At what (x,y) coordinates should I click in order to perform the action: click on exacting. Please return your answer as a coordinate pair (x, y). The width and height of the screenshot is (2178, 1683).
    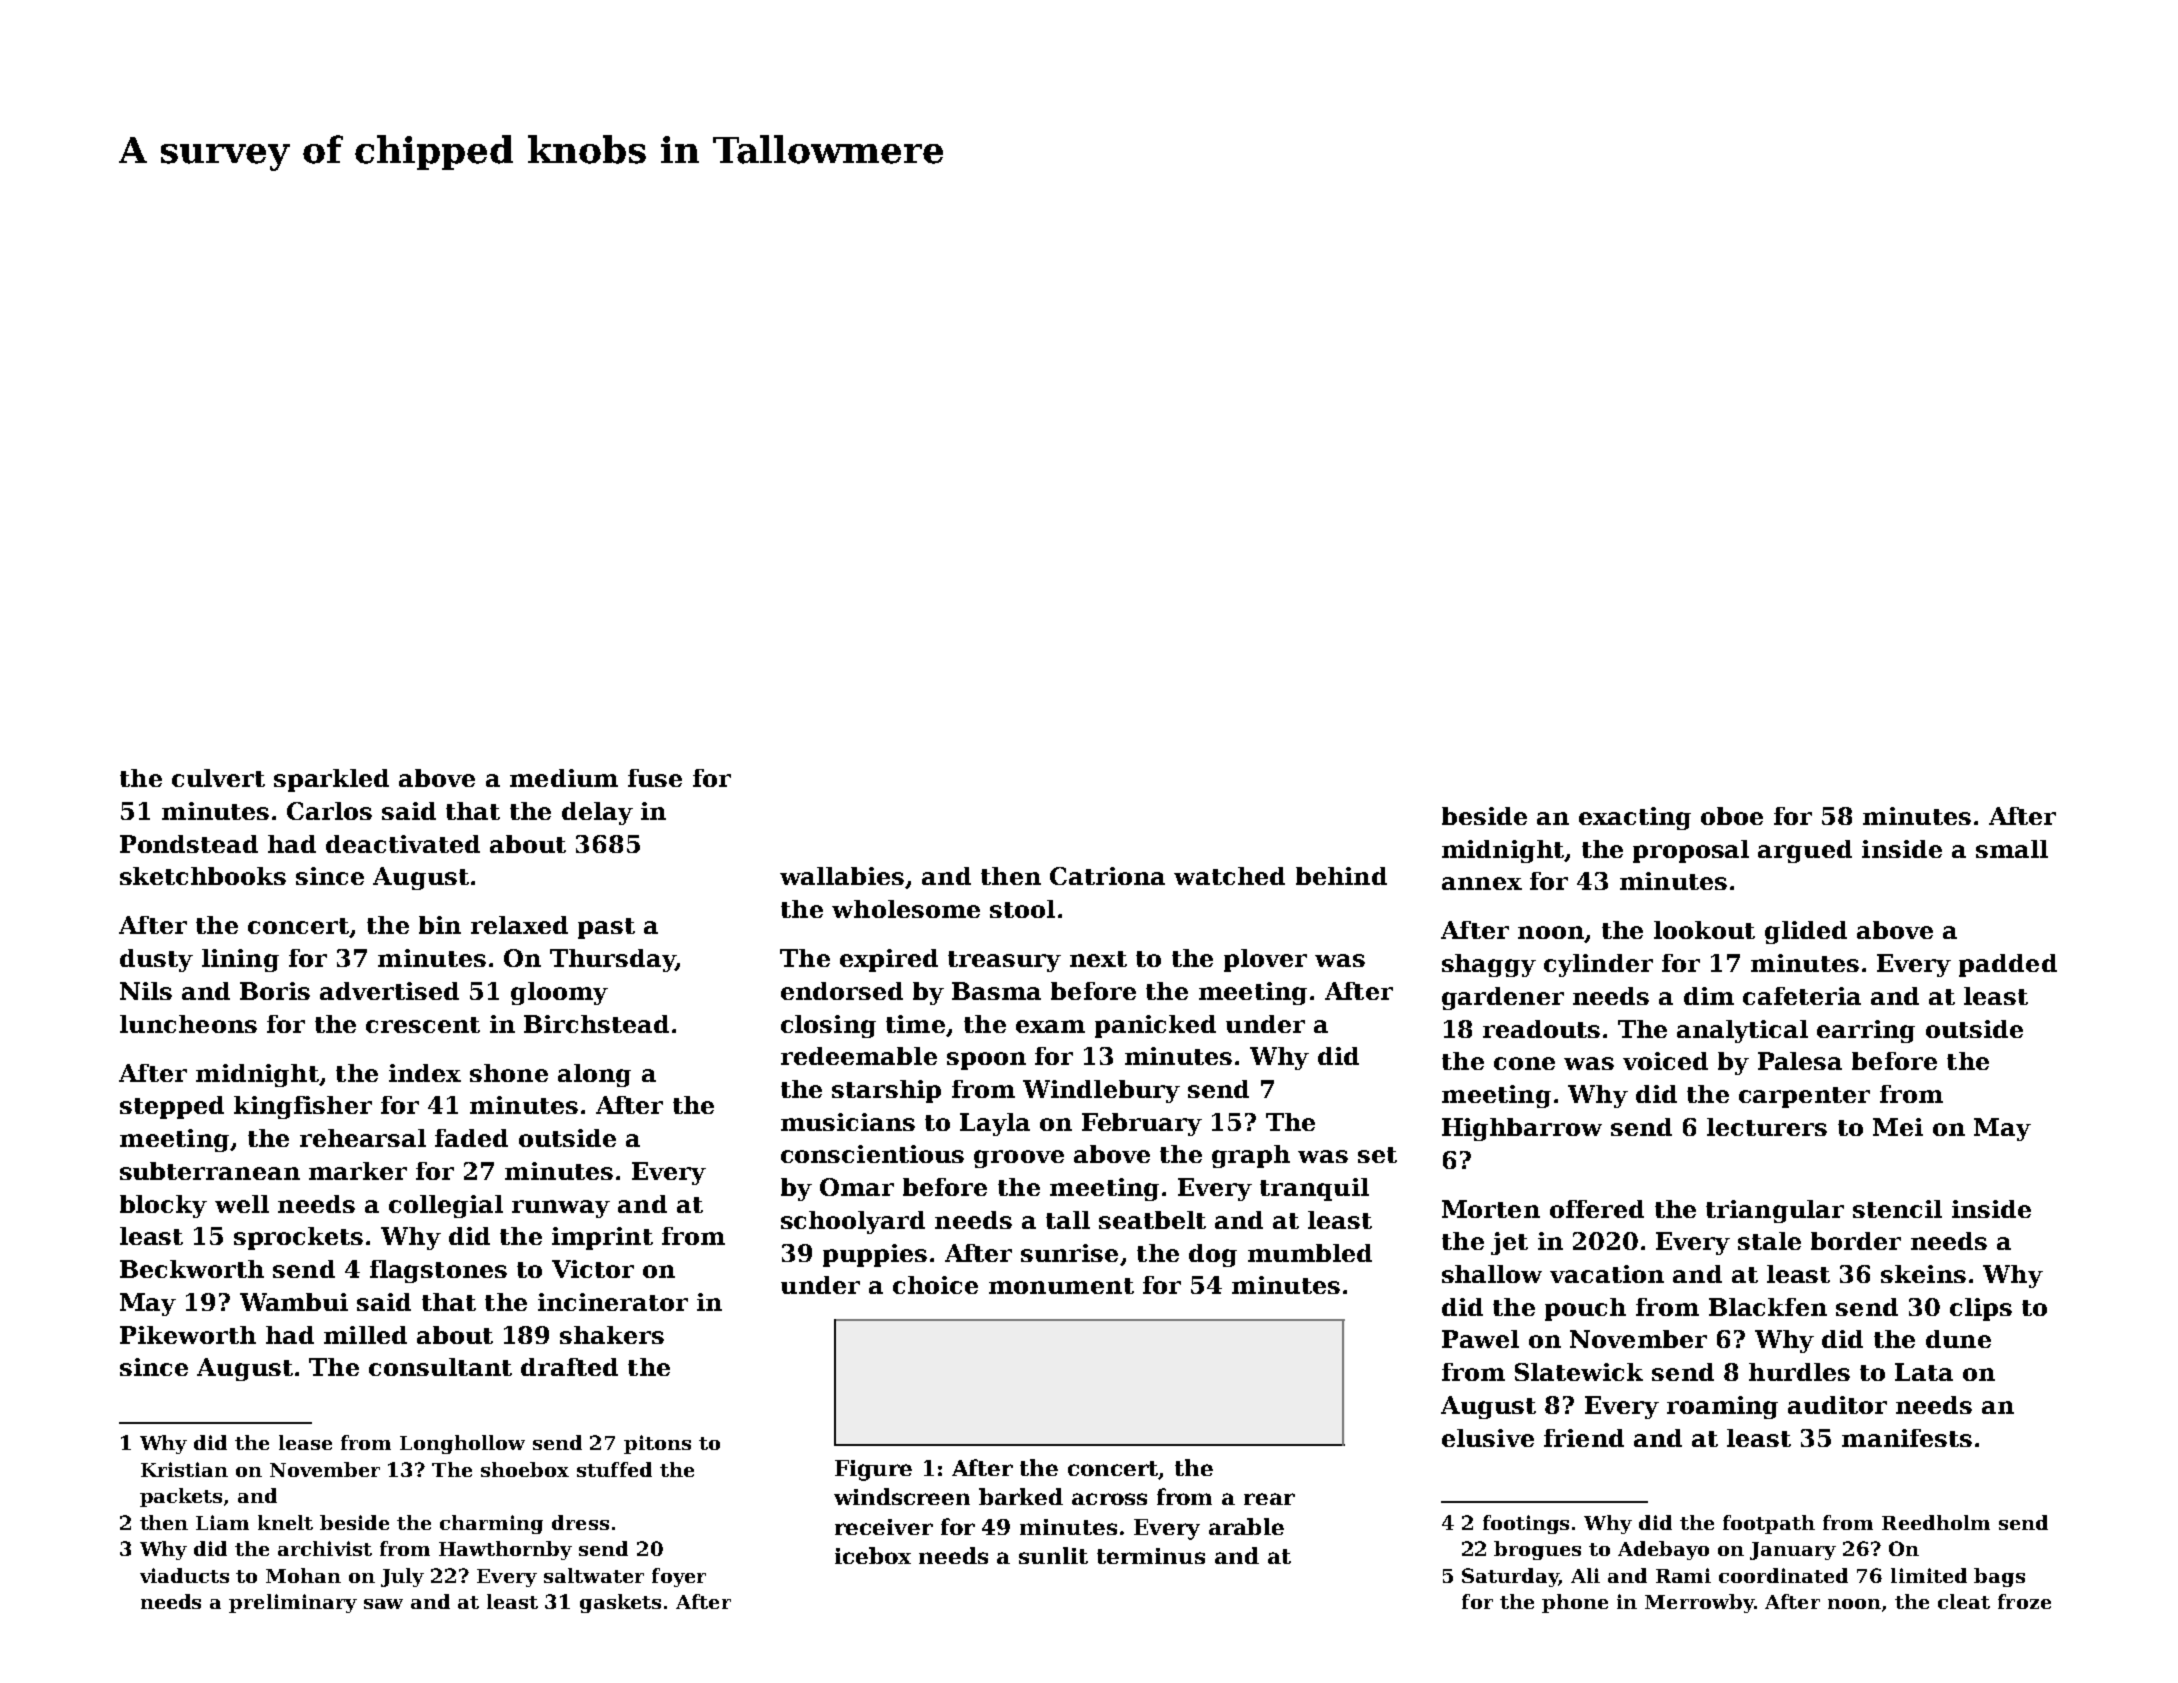
    Looking at the image, I should click on (1635, 818).
